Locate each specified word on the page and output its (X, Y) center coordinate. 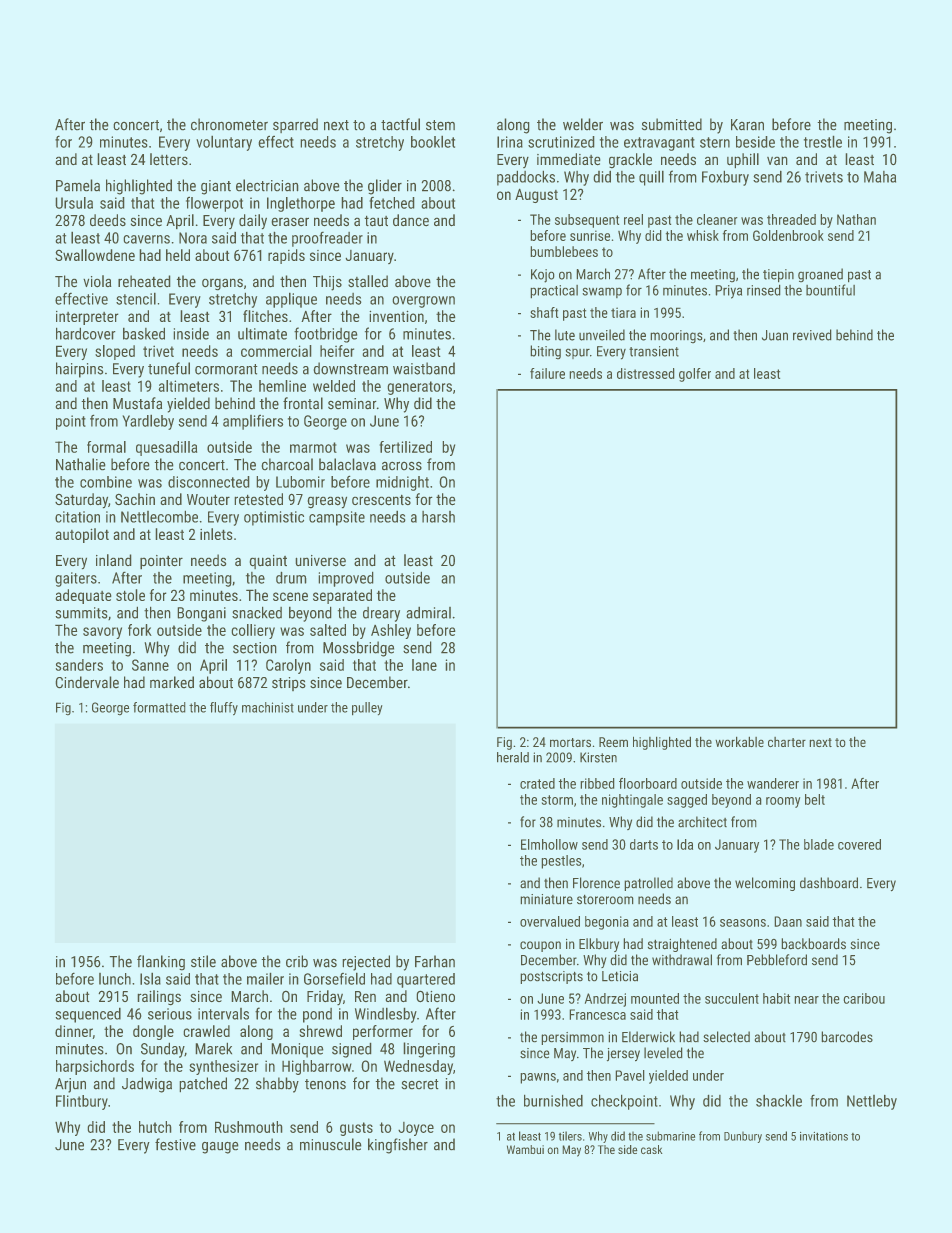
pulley (367, 709)
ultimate (262, 333)
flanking (161, 963)
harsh (438, 517)
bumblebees (564, 251)
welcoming (765, 884)
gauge (220, 1147)
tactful (400, 124)
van (777, 161)
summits (81, 613)
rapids (286, 256)
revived (812, 335)
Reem (613, 742)
